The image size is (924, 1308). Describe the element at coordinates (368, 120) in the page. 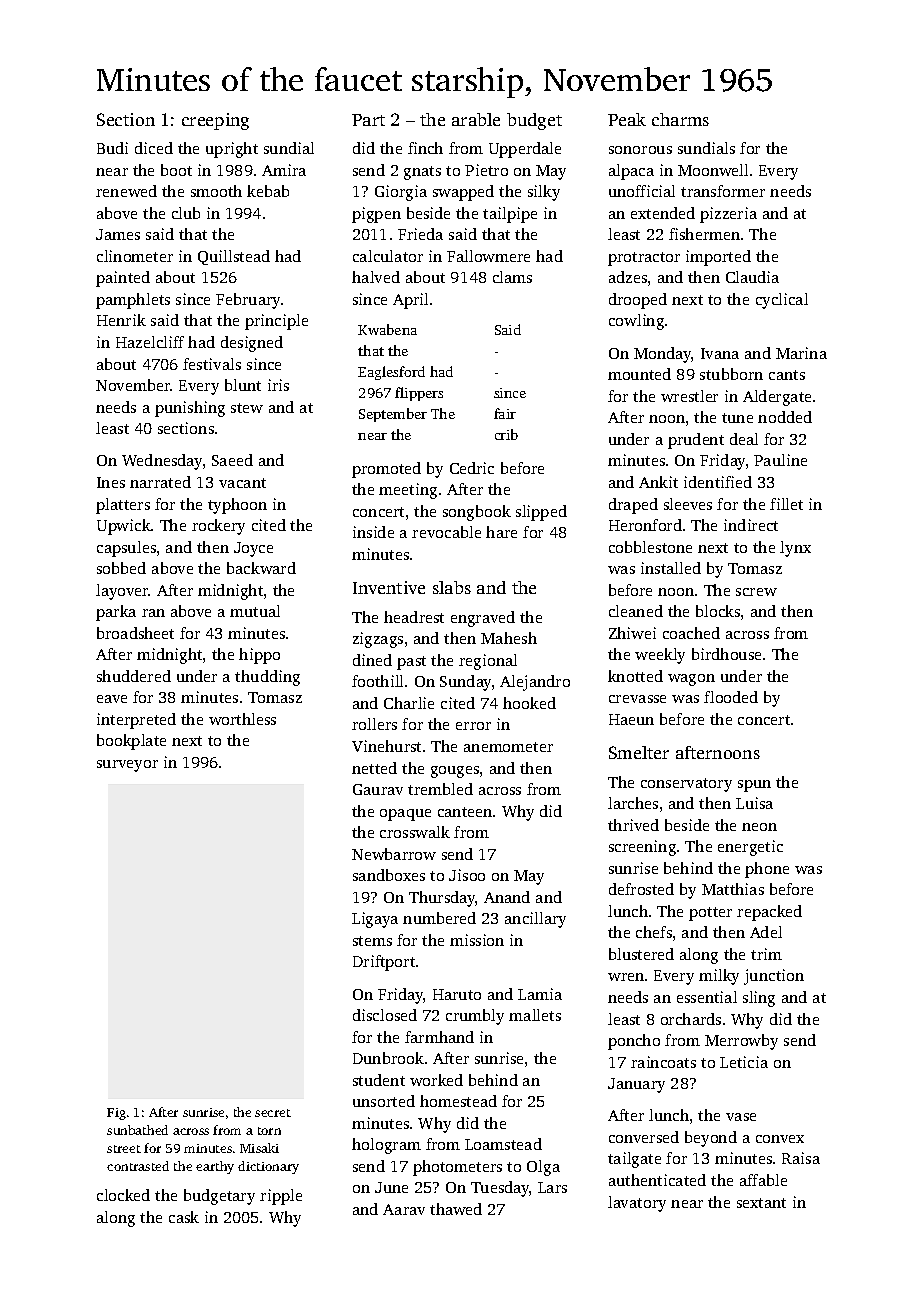

I see `Part` at that location.
